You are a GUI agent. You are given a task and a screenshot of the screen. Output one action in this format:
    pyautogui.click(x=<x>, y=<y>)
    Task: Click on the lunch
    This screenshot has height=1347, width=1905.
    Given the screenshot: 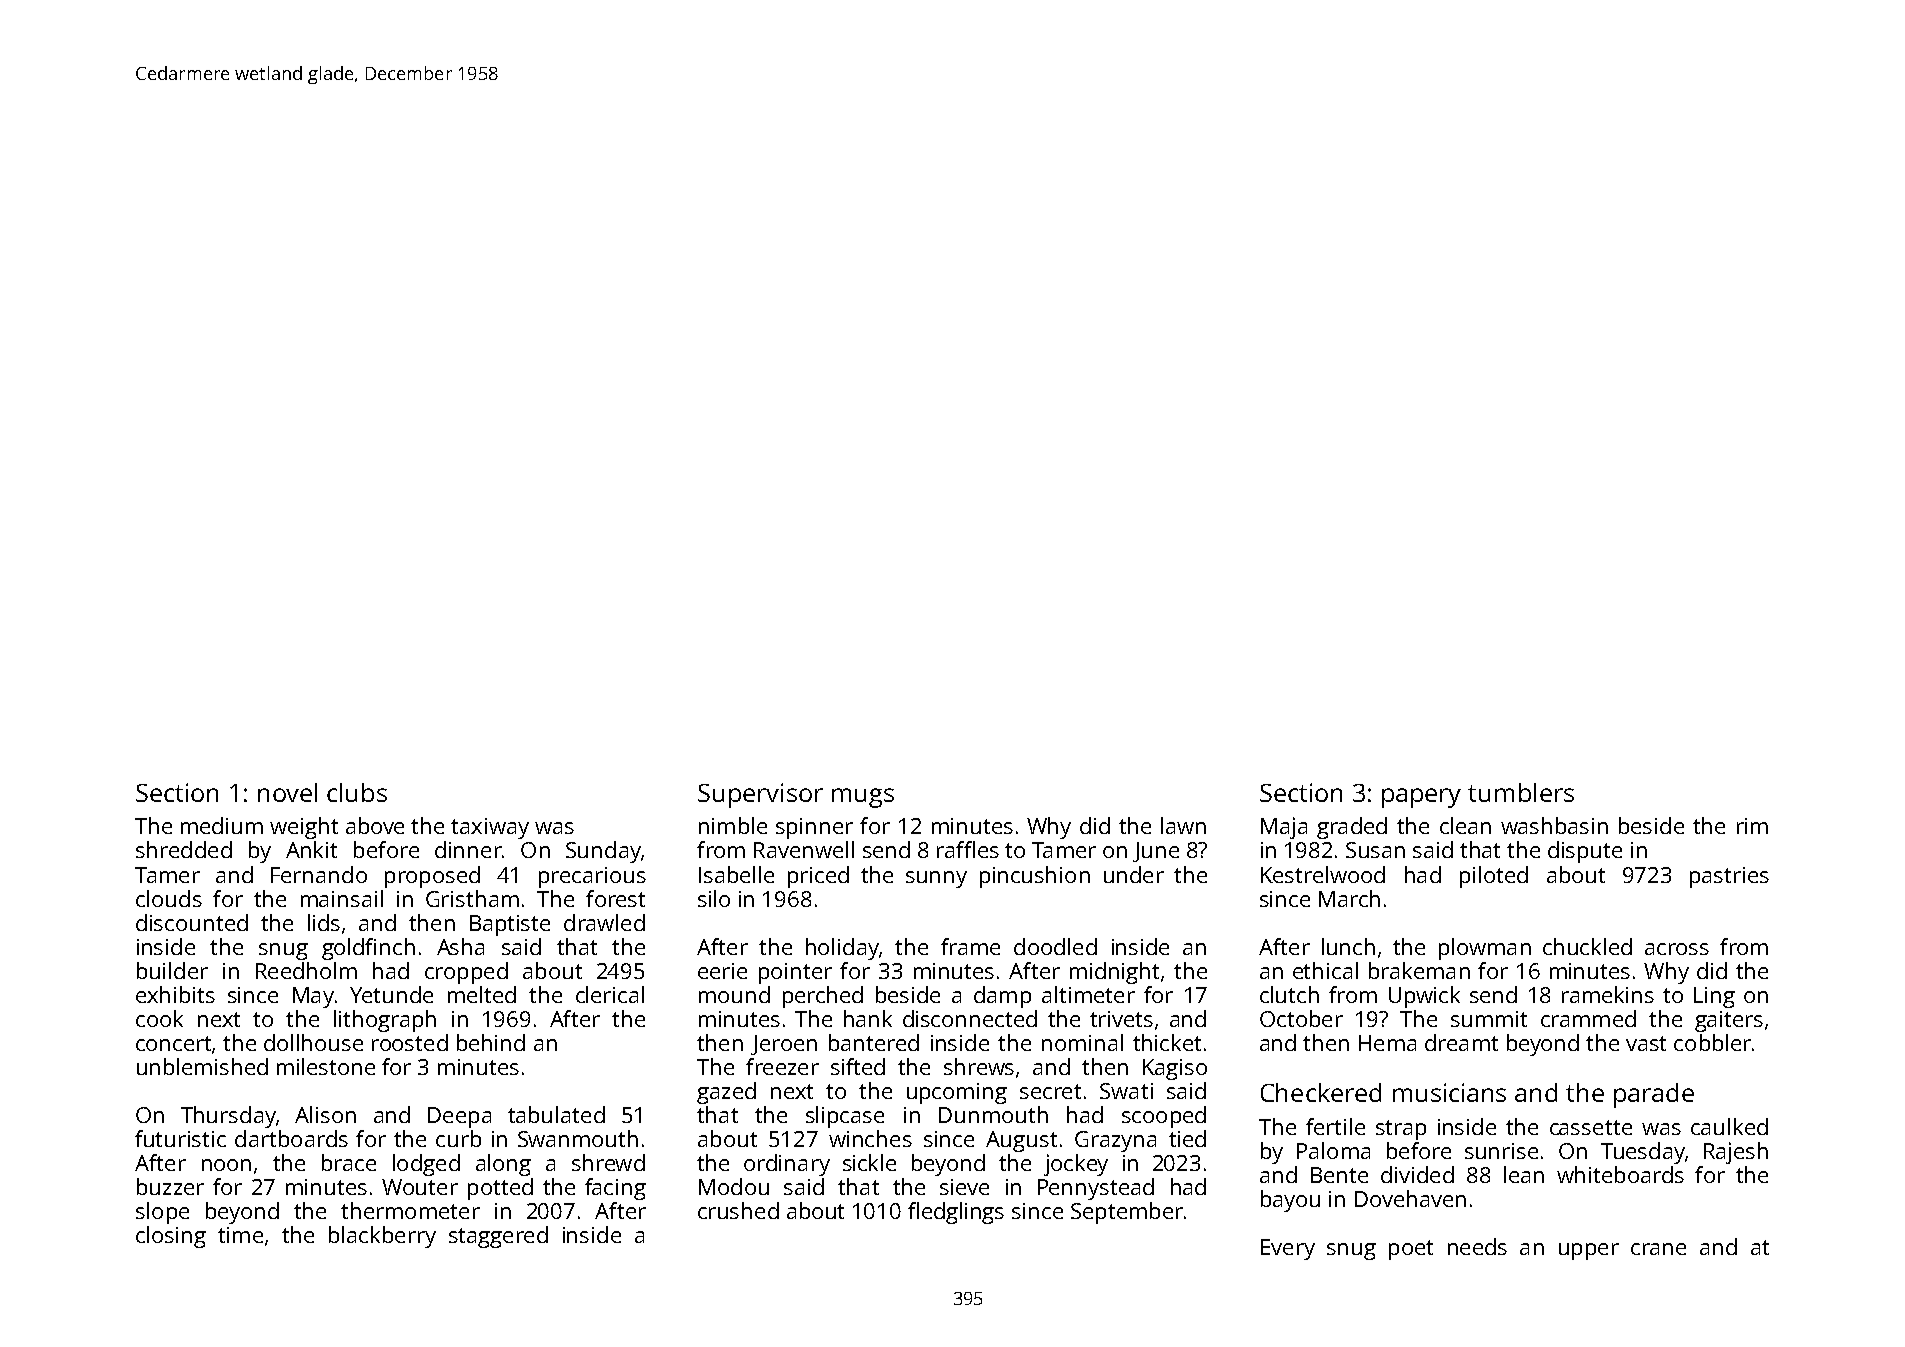 What is the action you would take?
    pyautogui.click(x=1348, y=946)
